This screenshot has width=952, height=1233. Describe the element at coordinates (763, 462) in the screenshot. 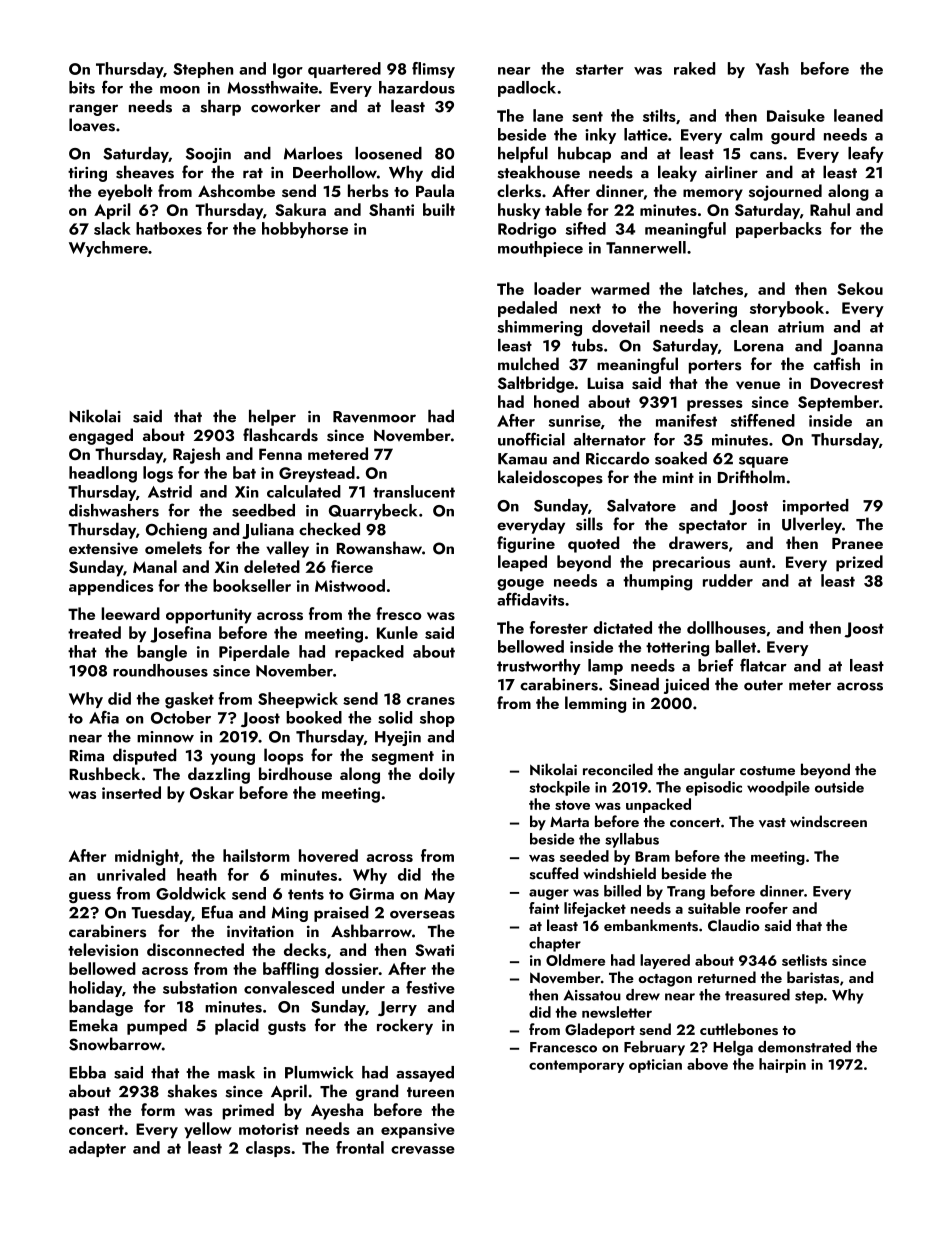

I see `square` at that location.
